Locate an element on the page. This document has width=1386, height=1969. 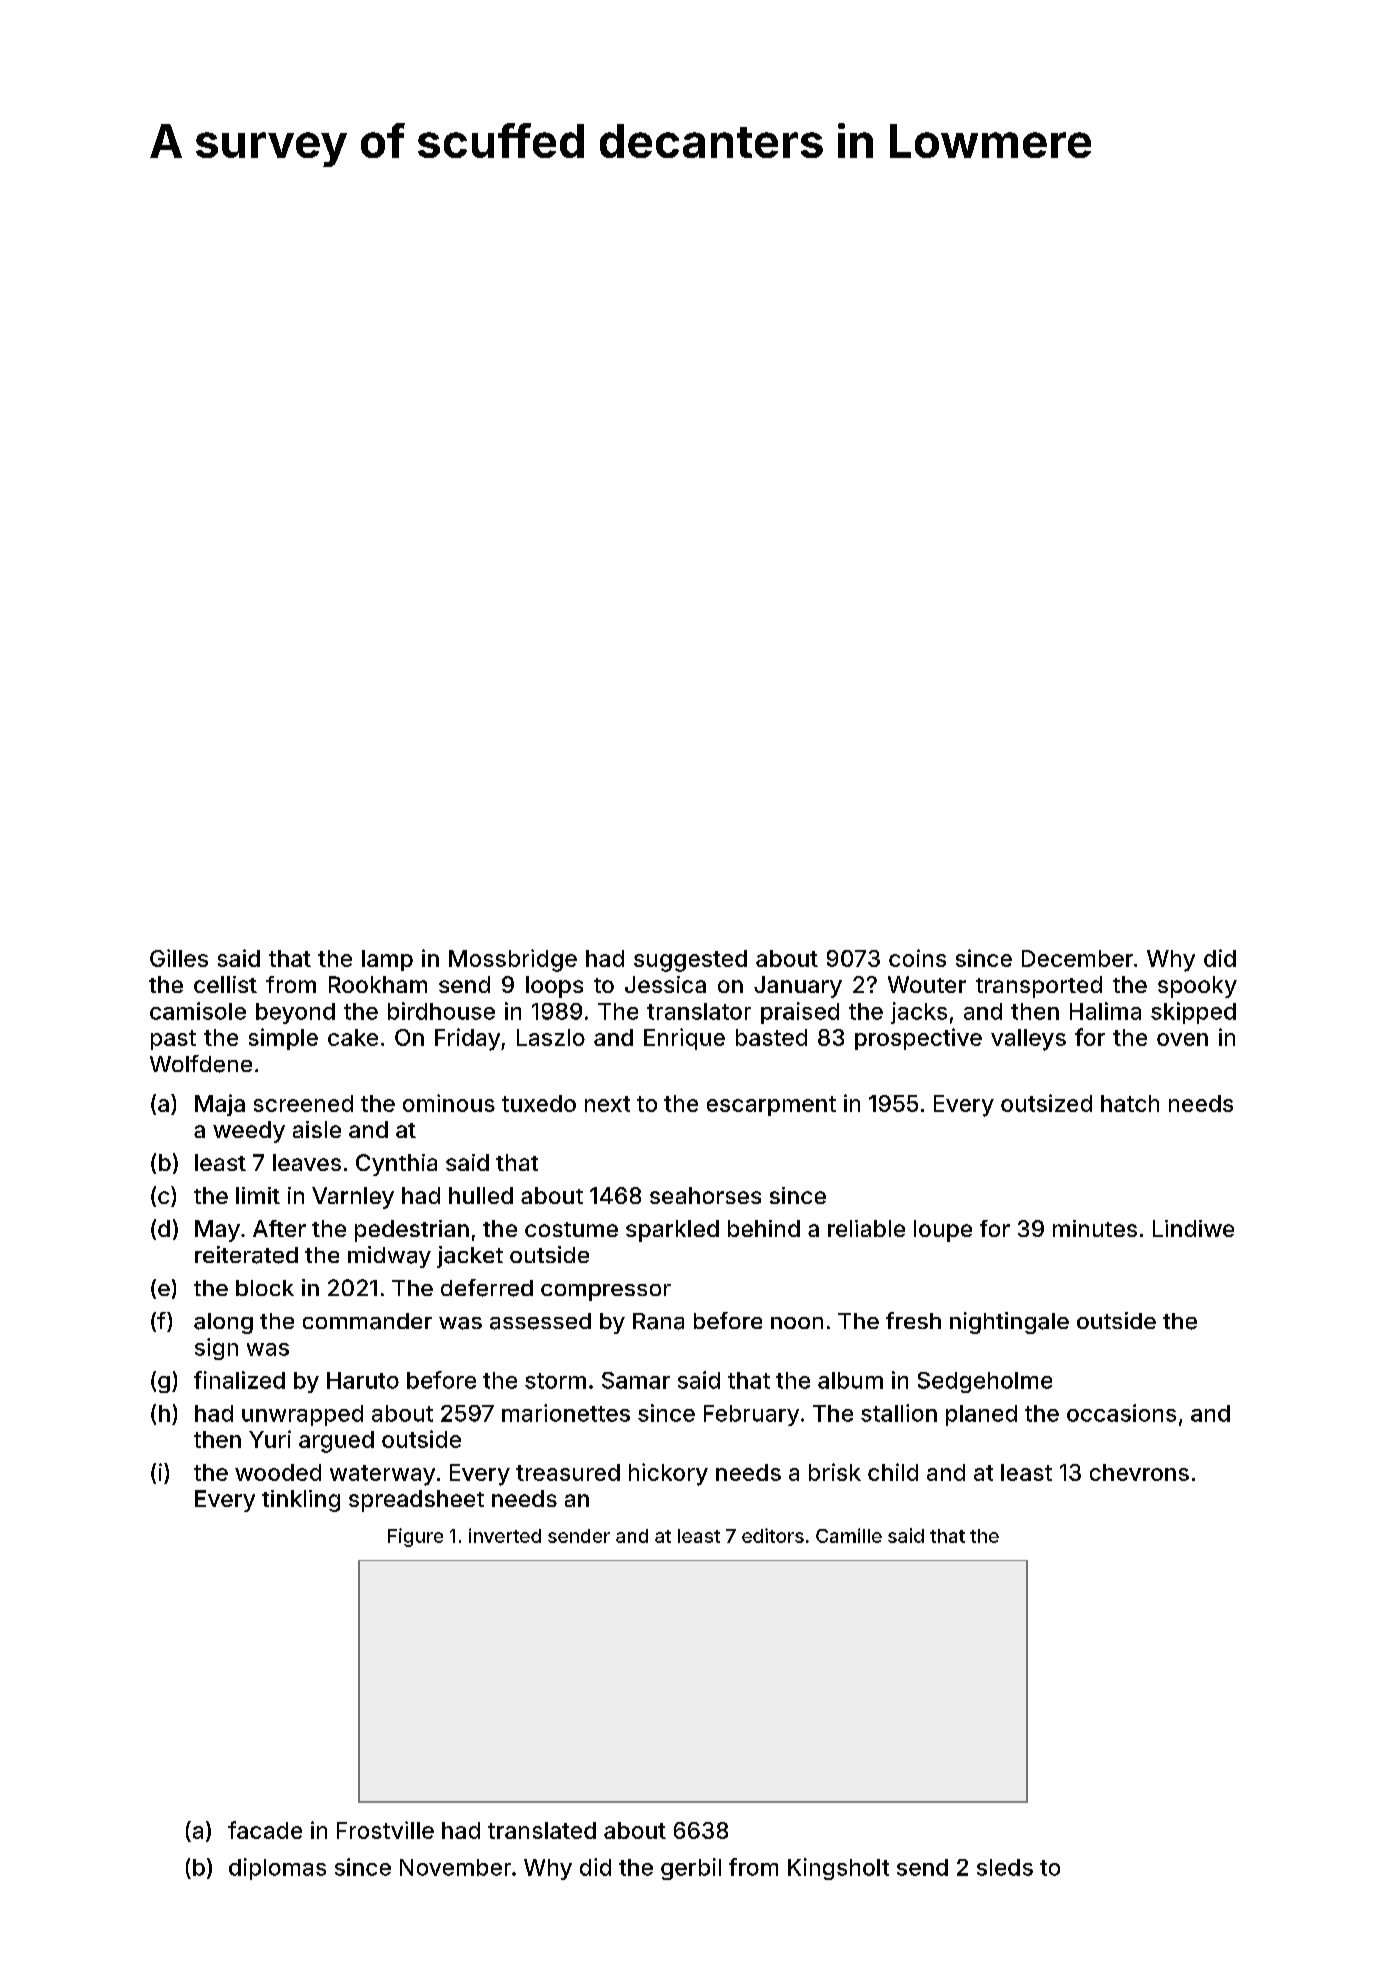
tinkling is located at coordinates (301, 1501).
